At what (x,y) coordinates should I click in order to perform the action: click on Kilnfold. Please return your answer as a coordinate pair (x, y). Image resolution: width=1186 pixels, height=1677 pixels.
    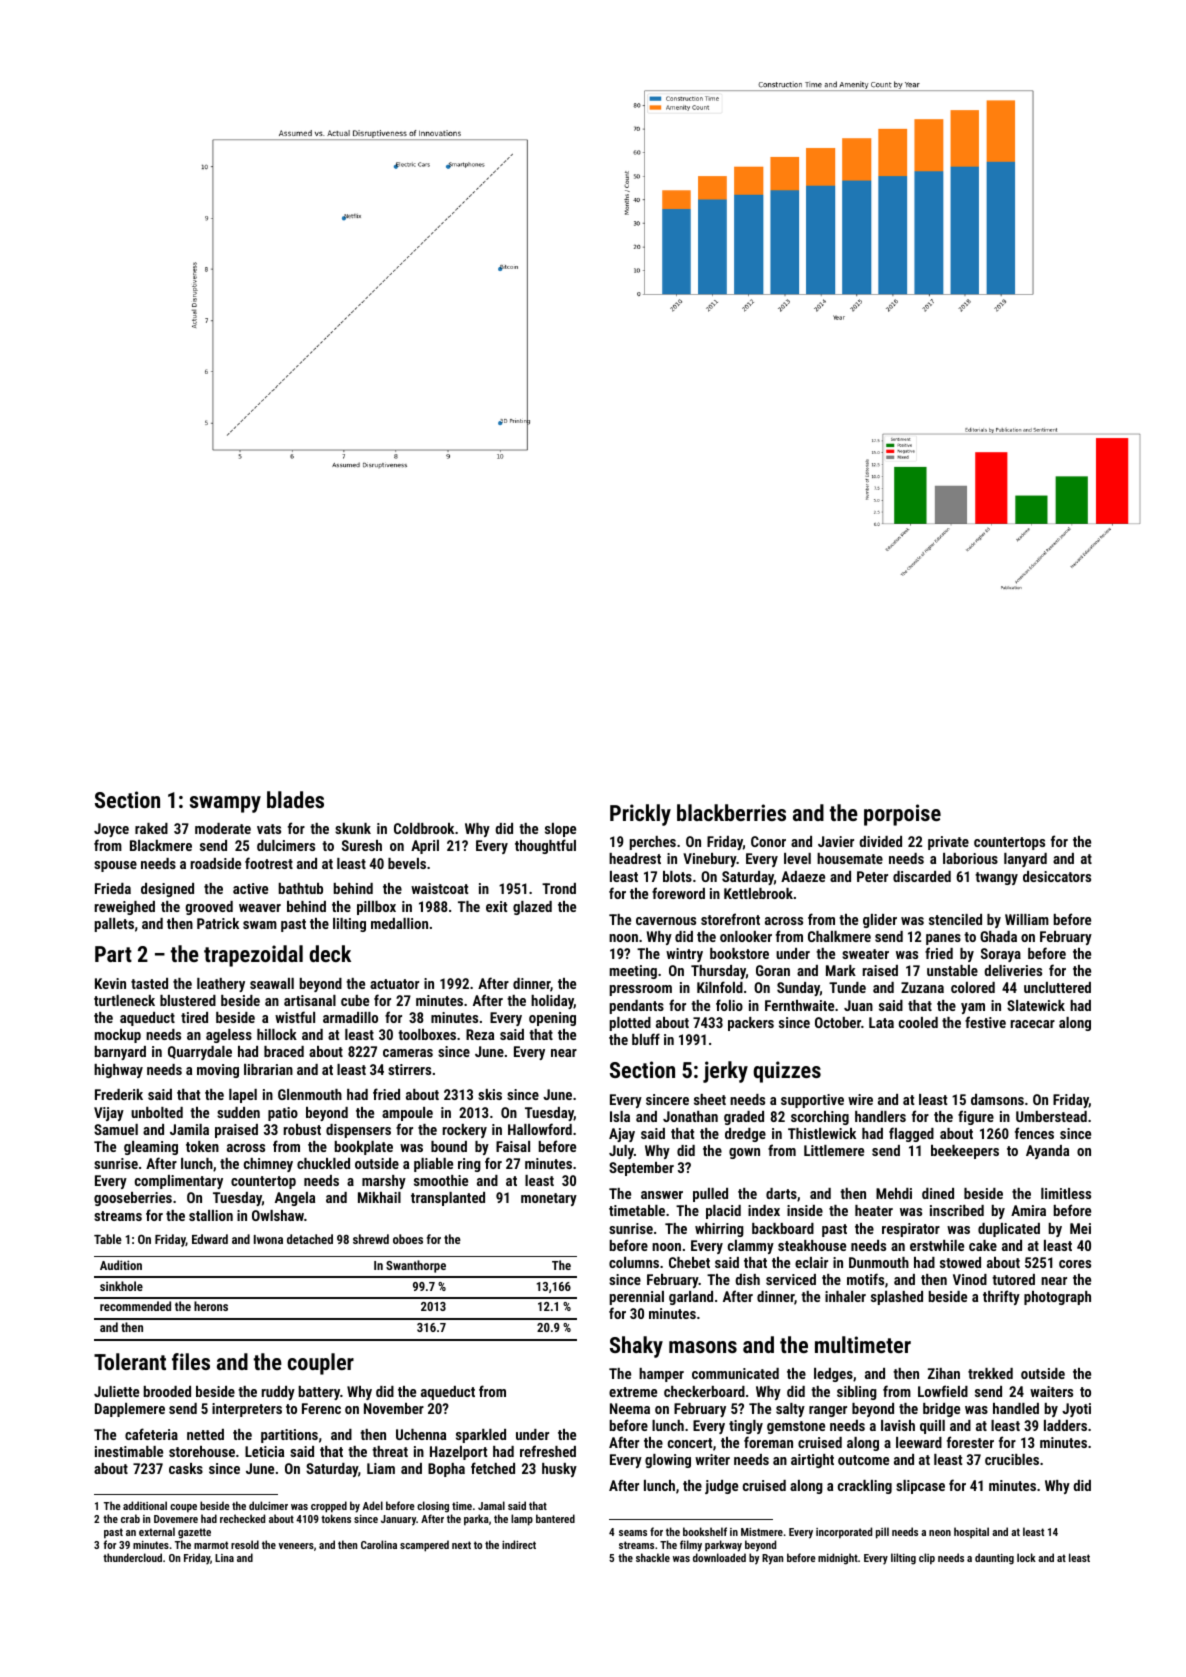
    Looking at the image, I should click on (720, 987).
